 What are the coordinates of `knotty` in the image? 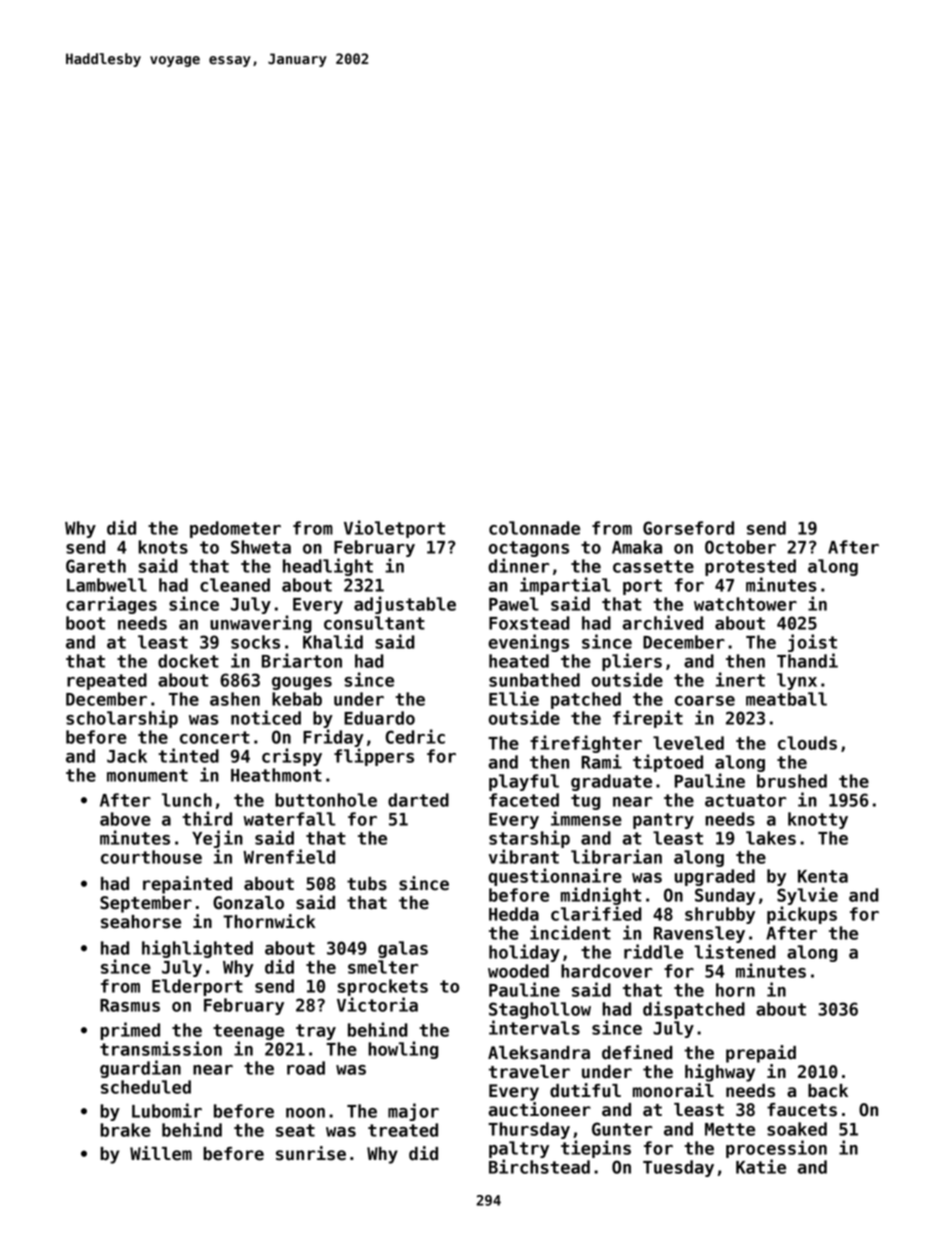 It's located at (818, 820).
